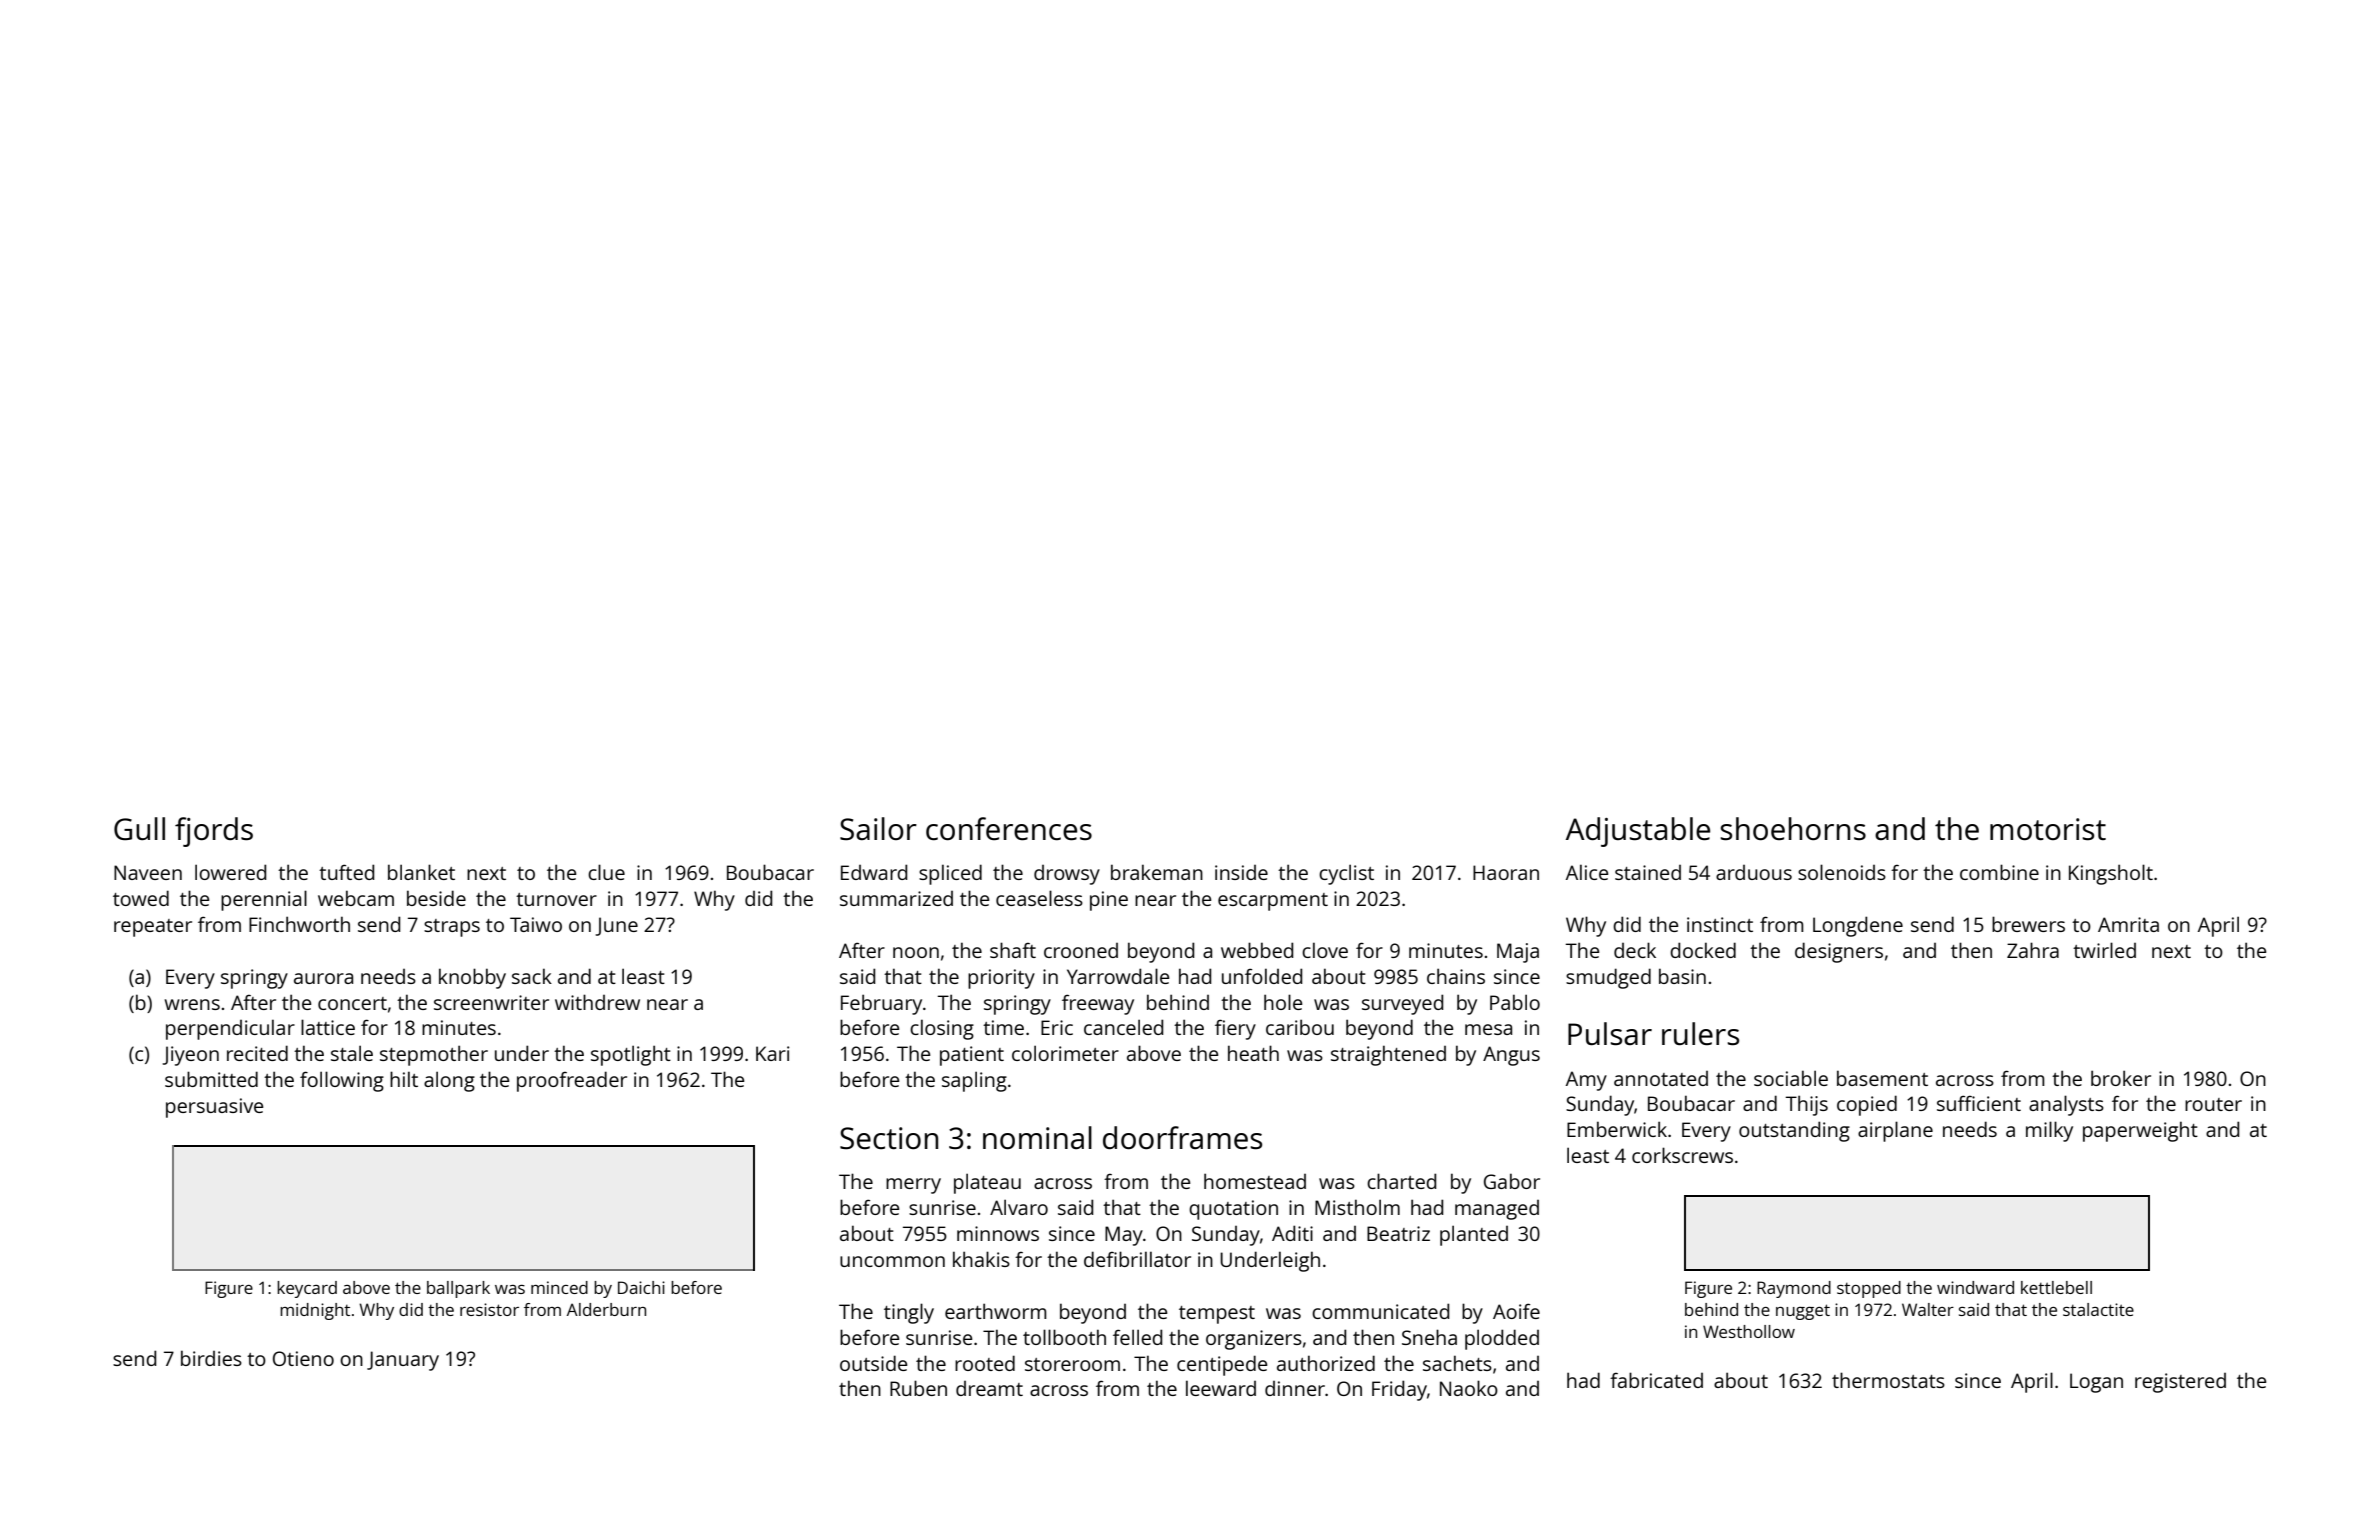 This document has width=2380, height=1540. What do you see at coordinates (556, 899) in the document?
I see `turnover` at bounding box center [556, 899].
